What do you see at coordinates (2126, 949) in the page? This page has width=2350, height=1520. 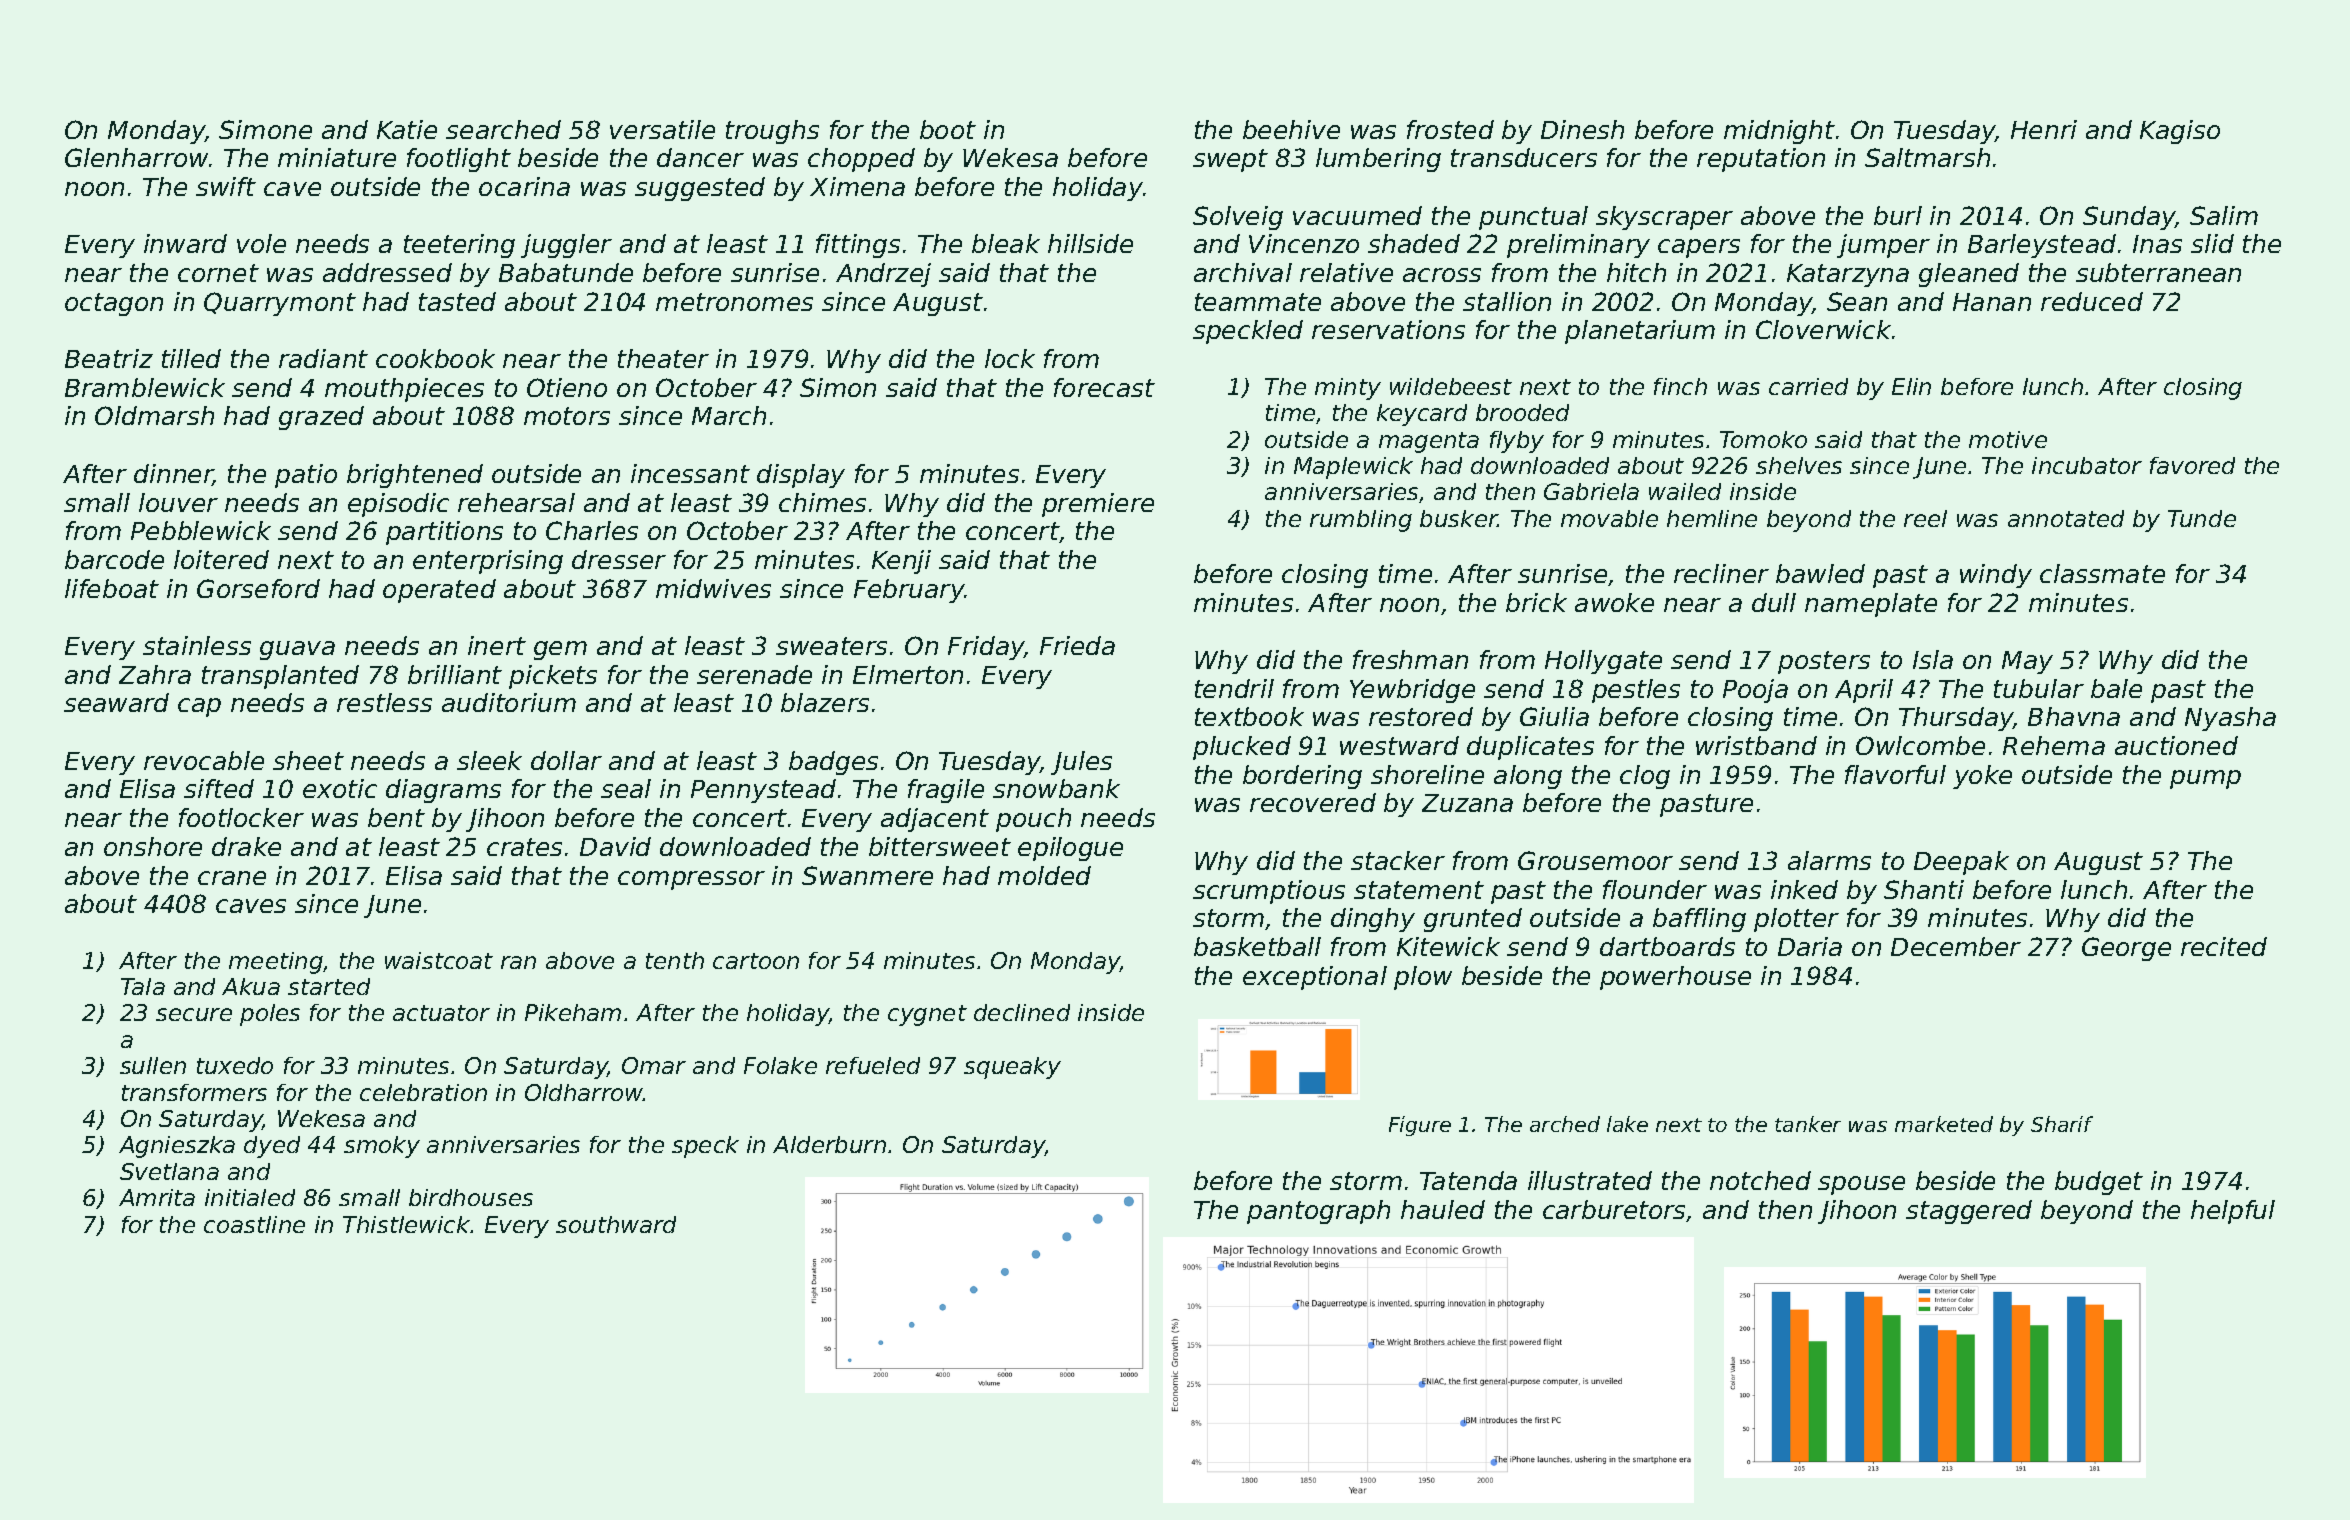 I see `George` at bounding box center [2126, 949].
